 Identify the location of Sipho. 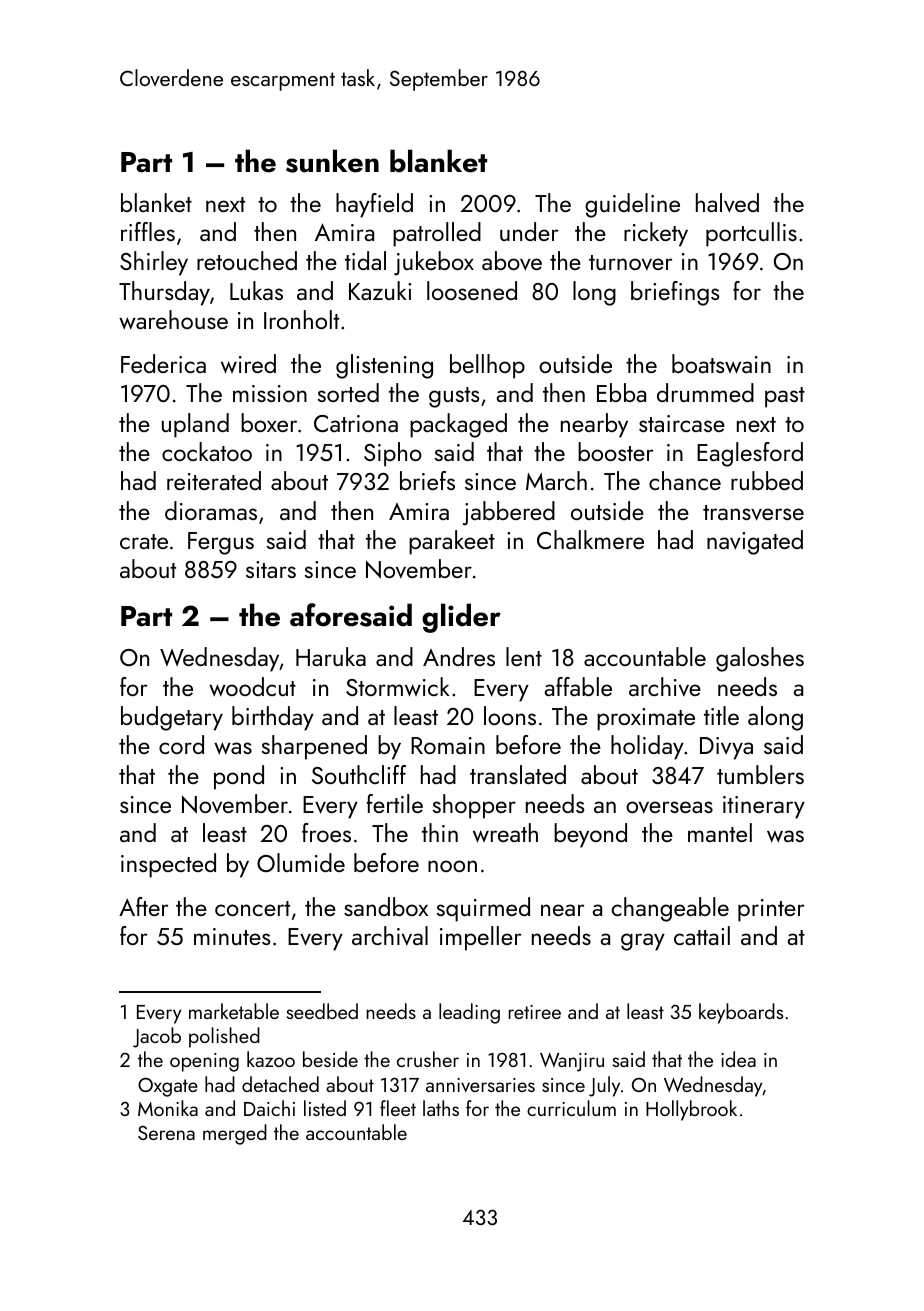
(393, 454).
